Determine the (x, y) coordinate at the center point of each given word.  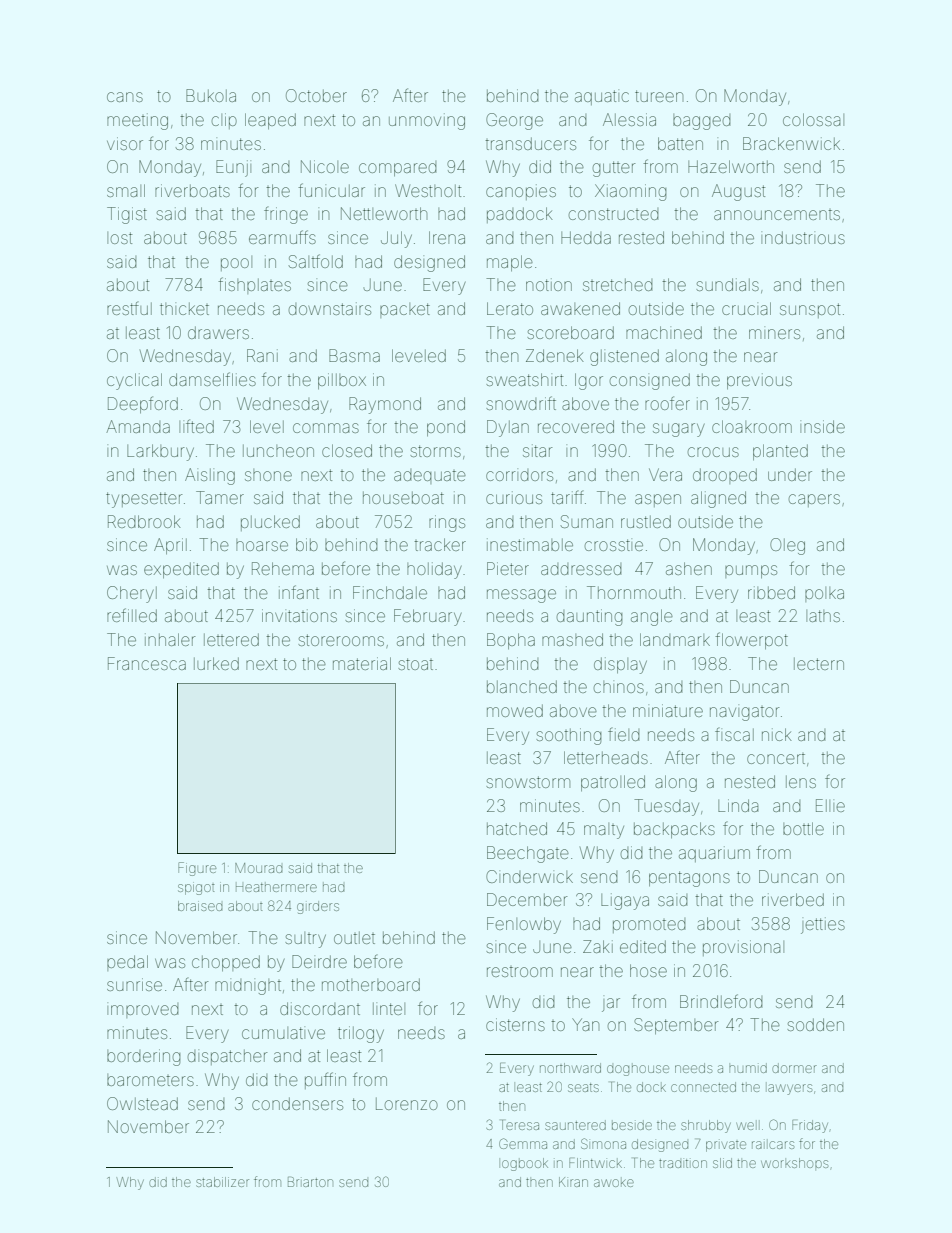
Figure (197, 869)
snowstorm (528, 782)
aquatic (602, 97)
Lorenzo (407, 1104)
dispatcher (227, 1057)
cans (125, 97)
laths (823, 616)
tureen (659, 96)
